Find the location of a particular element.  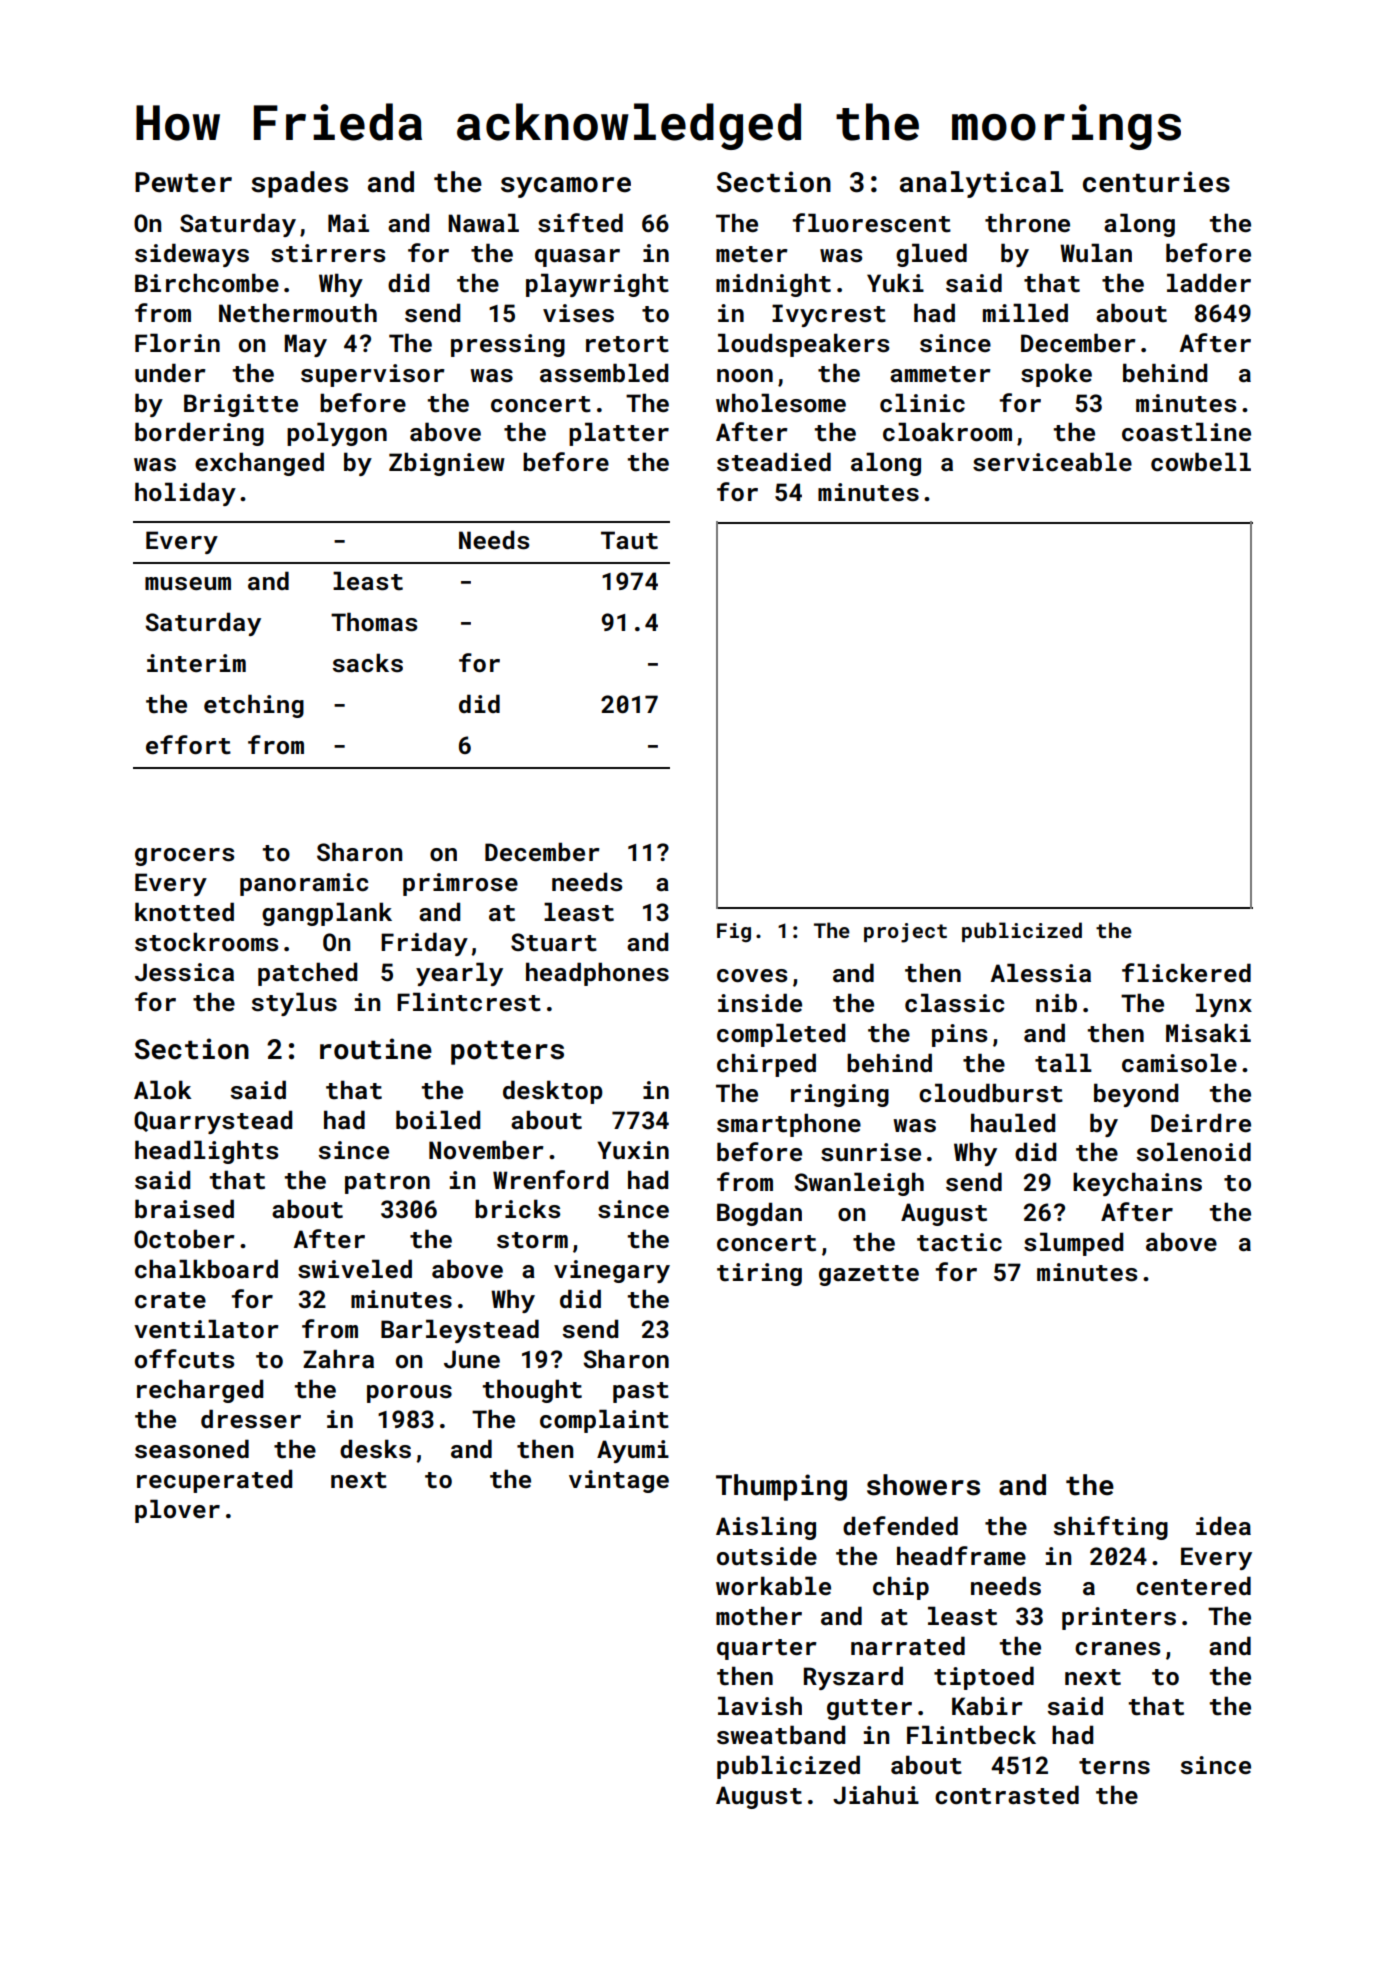

spades is located at coordinates (300, 184).
